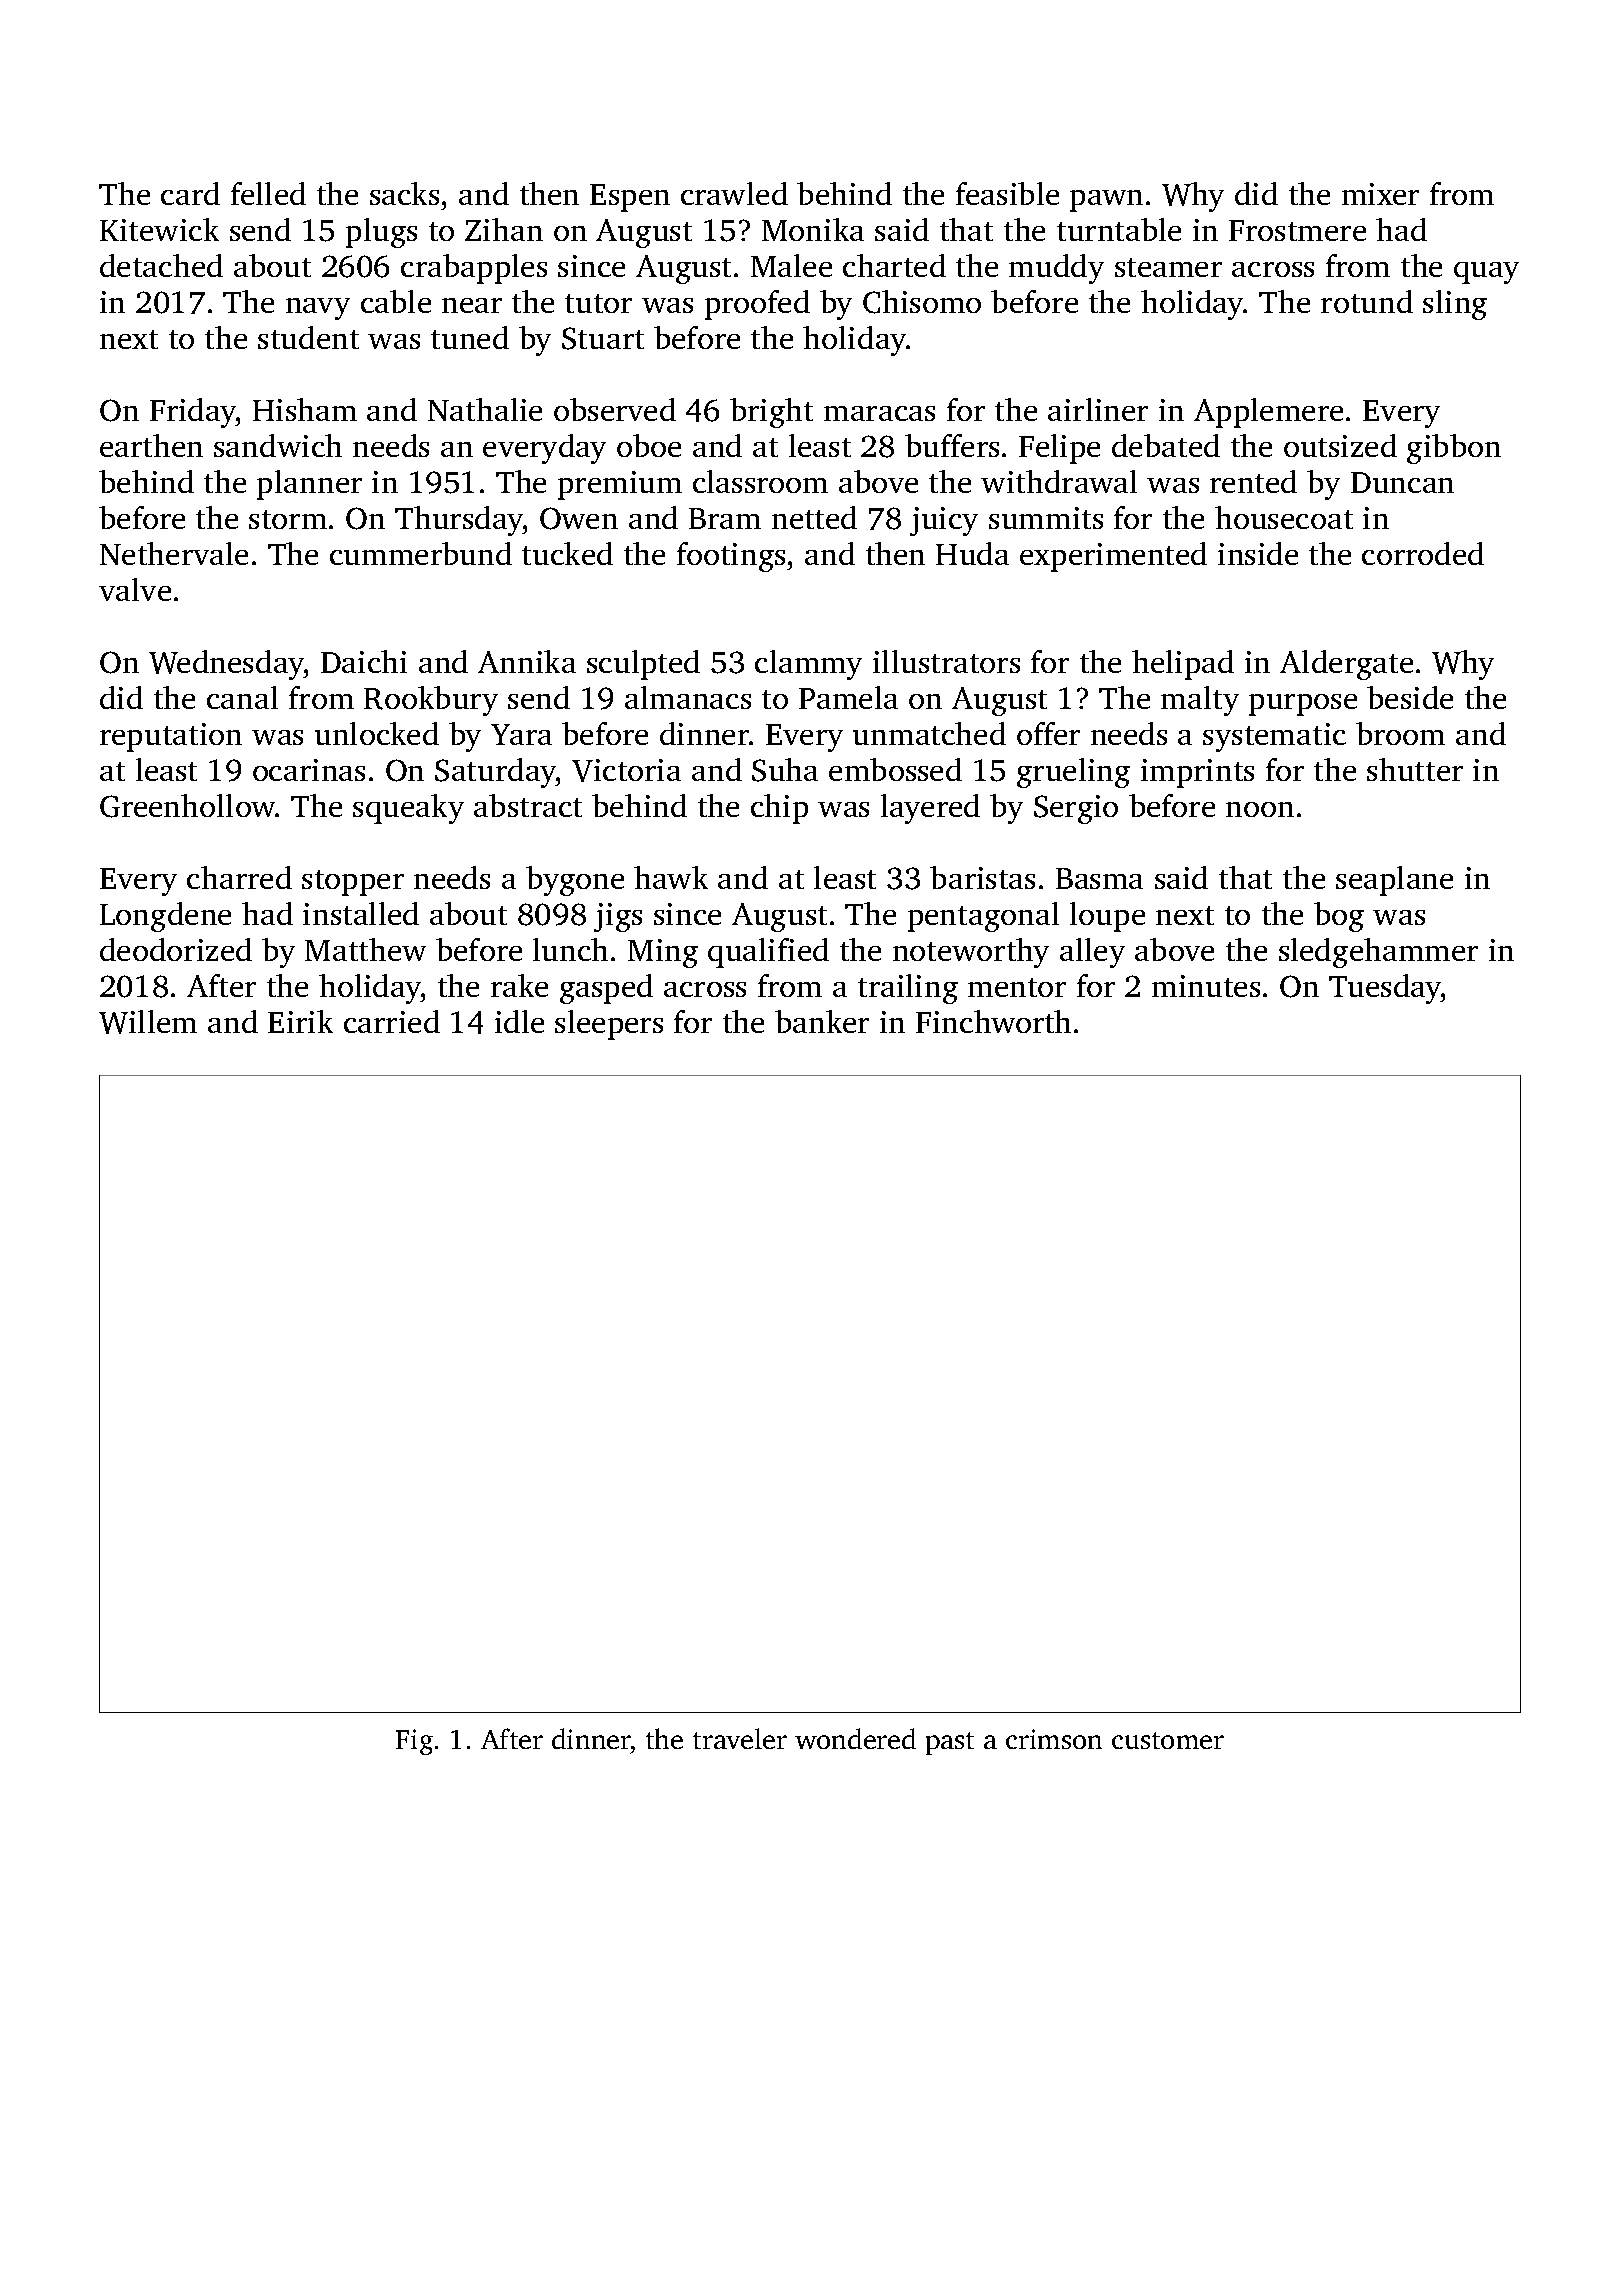 The height and width of the screenshot is (2292, 1620). I want to click on feasible, so click(1007, 193).
